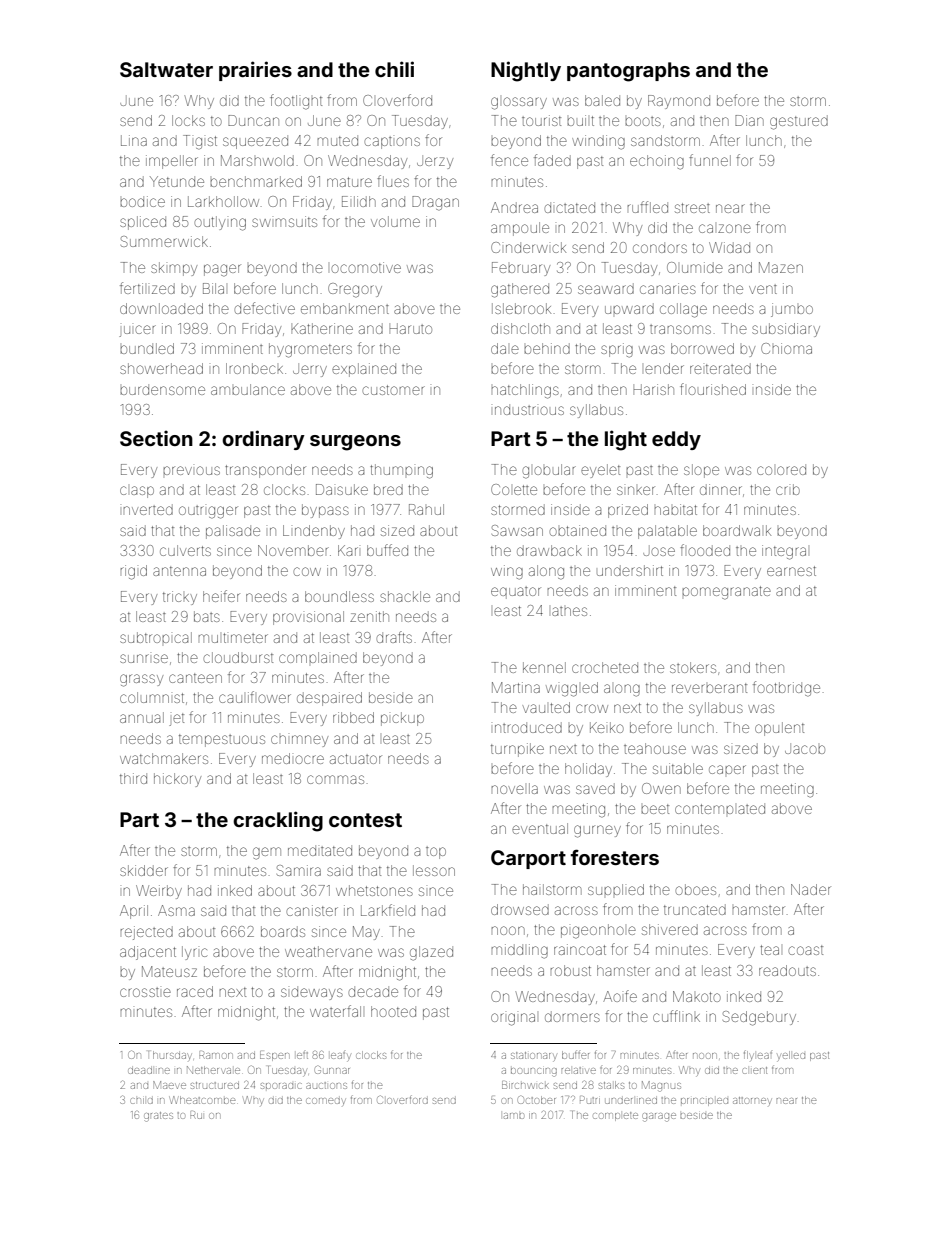  What do you see at coordinates (143, 223) in the screenshot?
I see `spliced` at bounding box center [143, 223].
